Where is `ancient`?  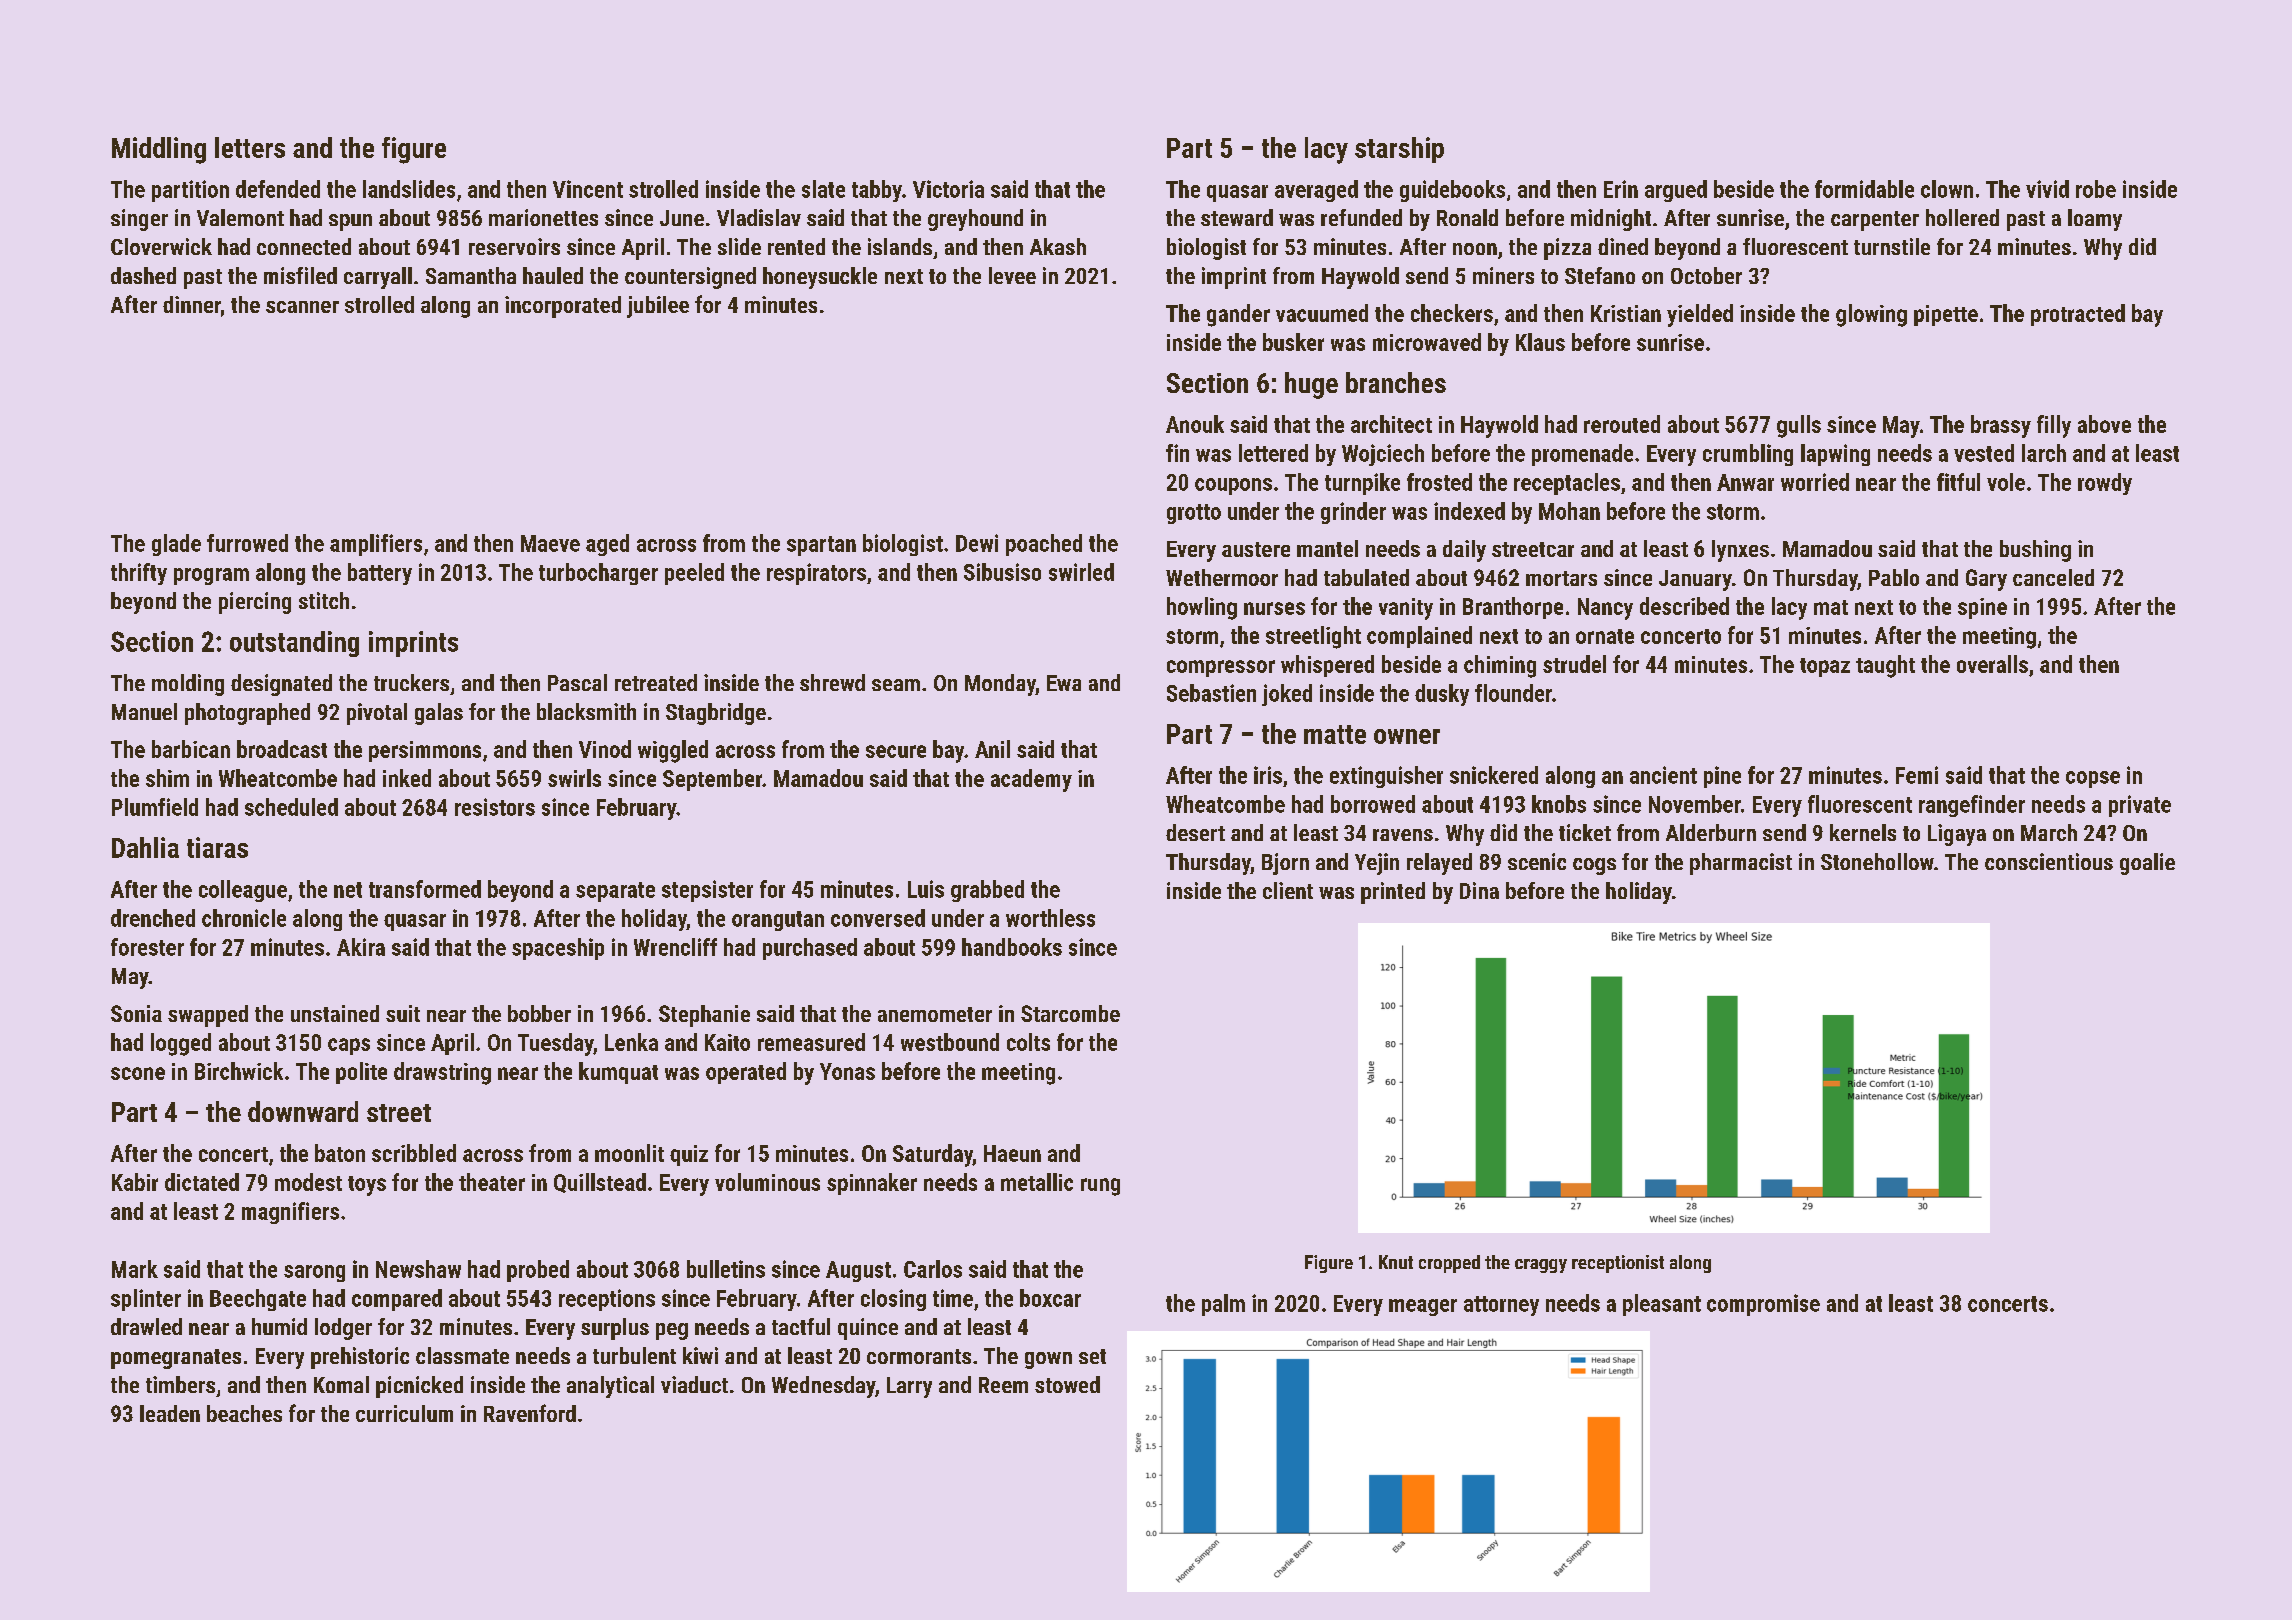
ancient is located at coordinates (1663, 775).
